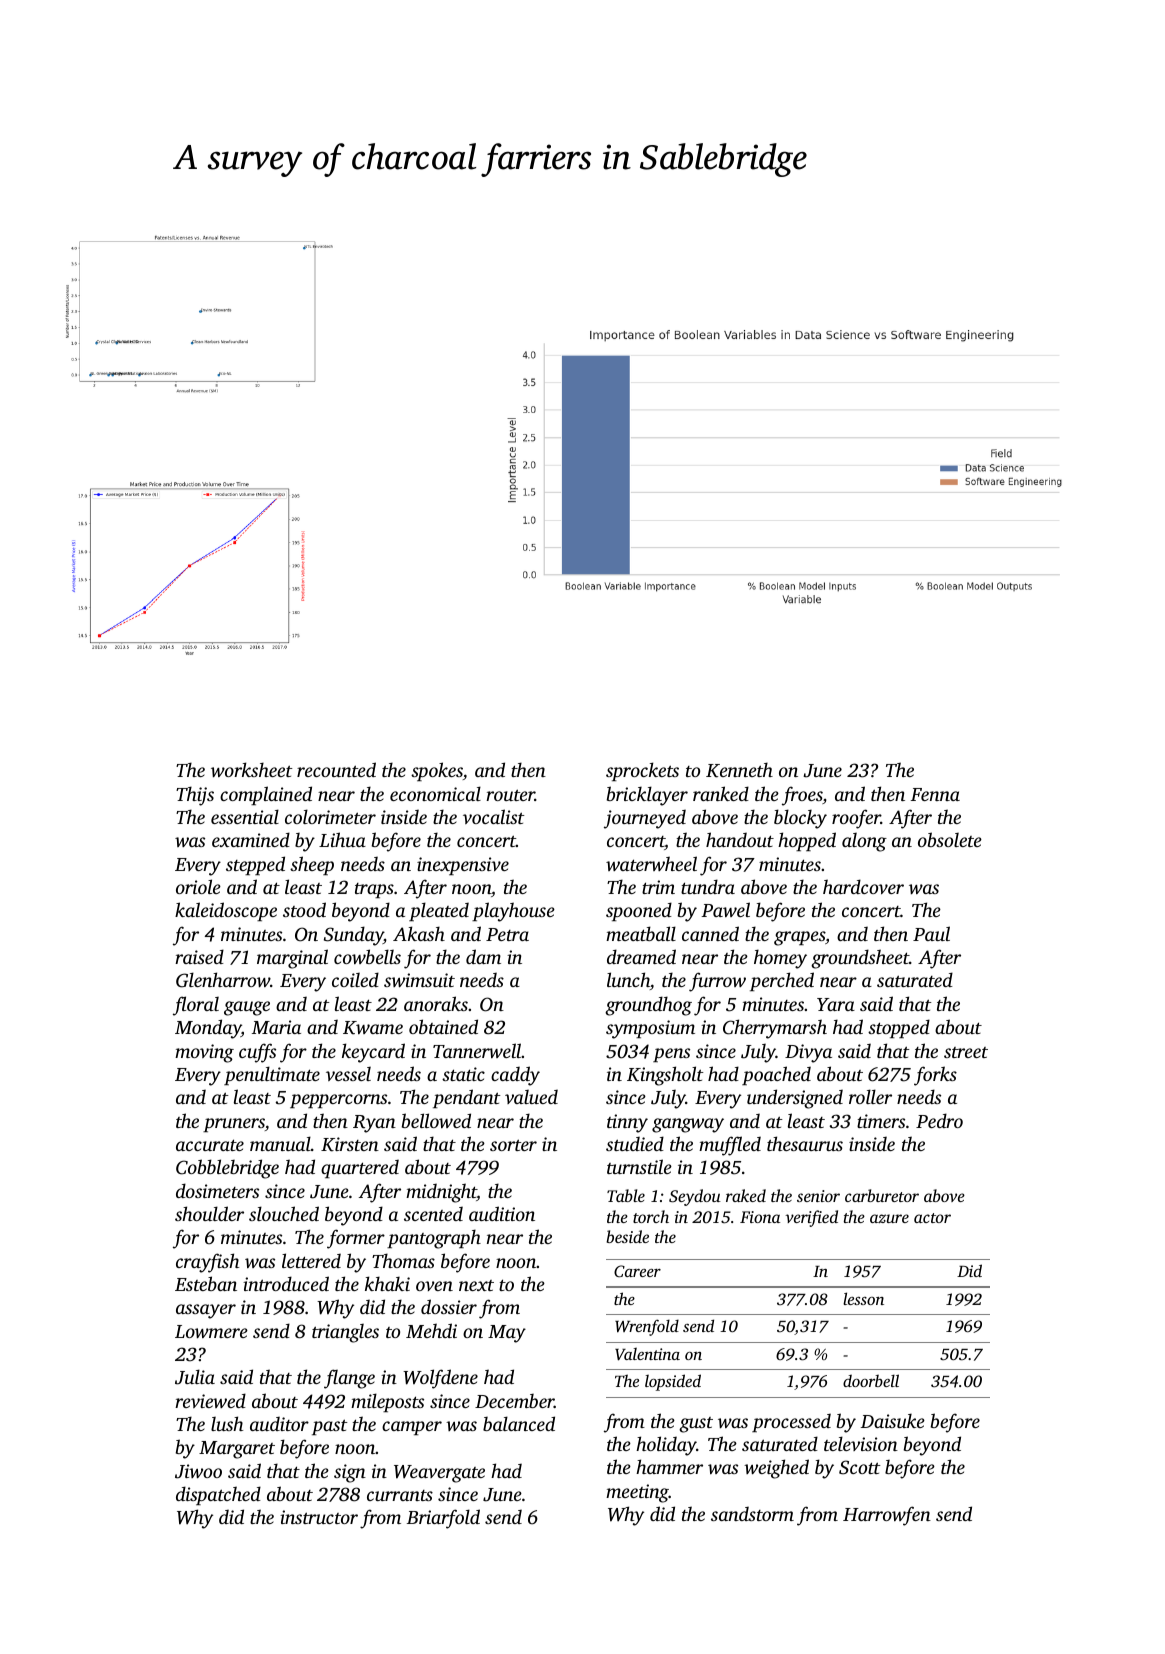 The height and width of the image is (1654, 1165). Describe the element at coordinates (637, 1493) in the image. I see `meeting` at that location.
